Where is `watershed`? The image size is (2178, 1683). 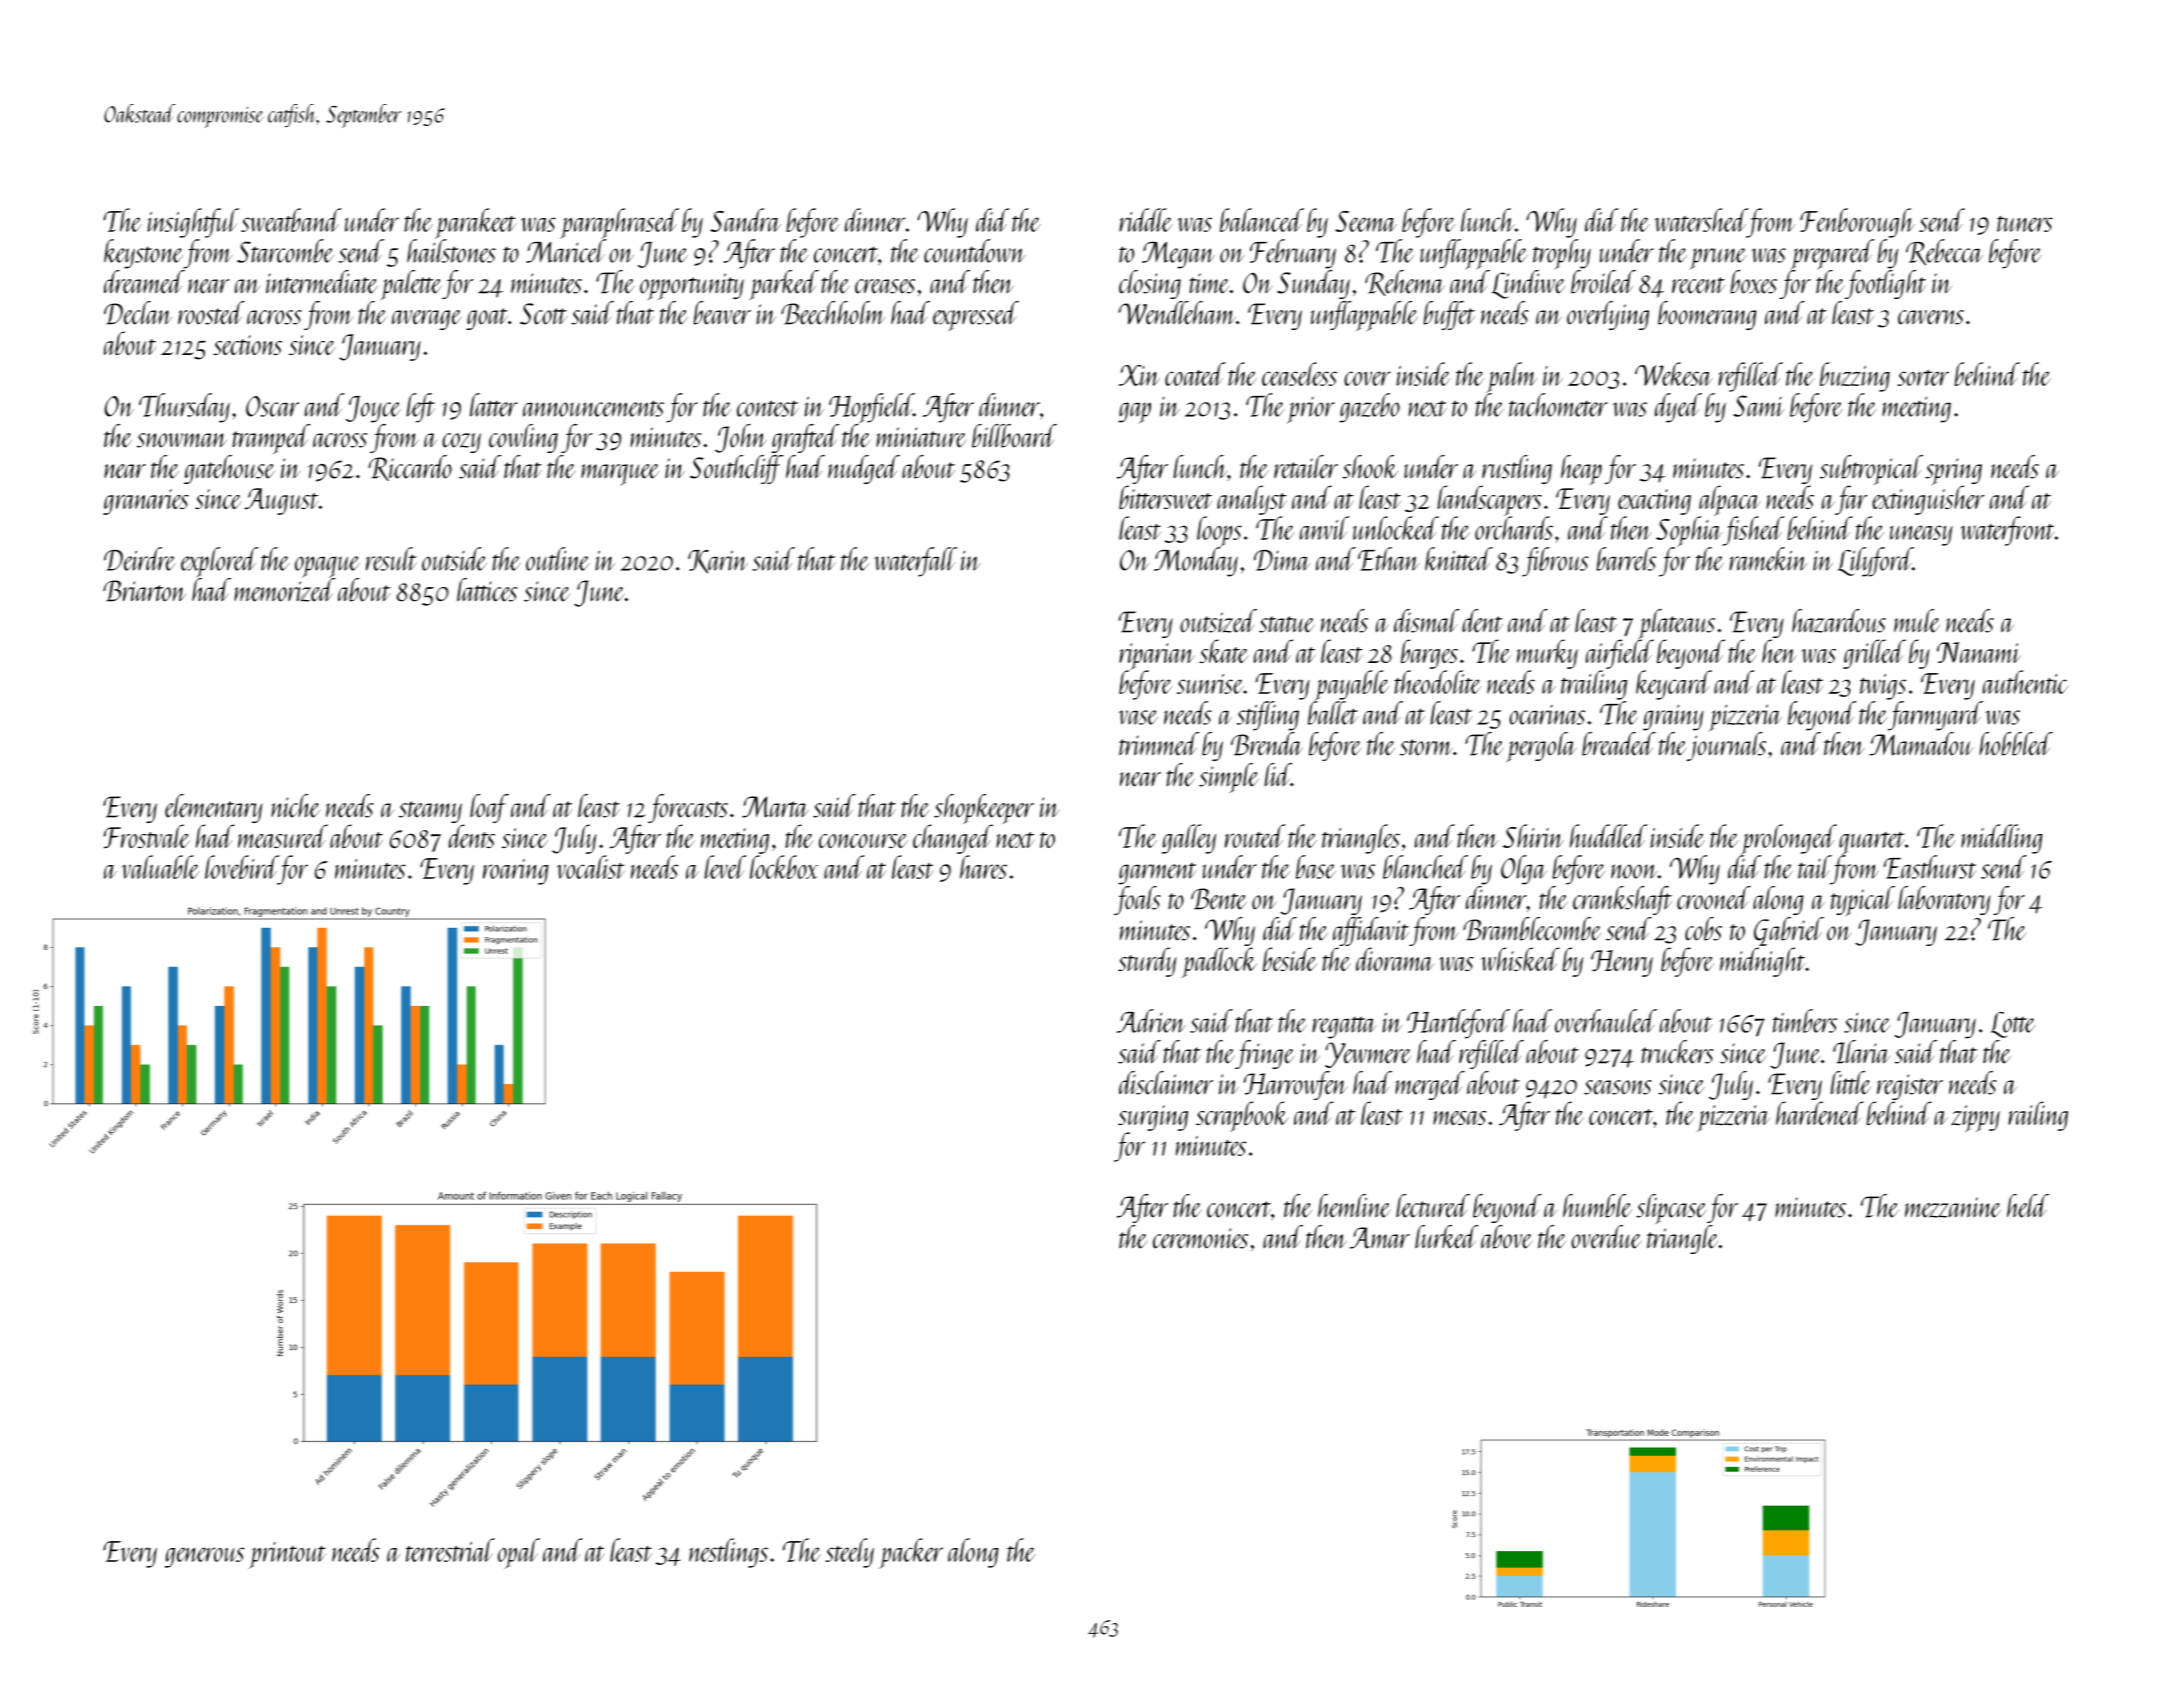
watershed is located at coordinates (1701, 220).
